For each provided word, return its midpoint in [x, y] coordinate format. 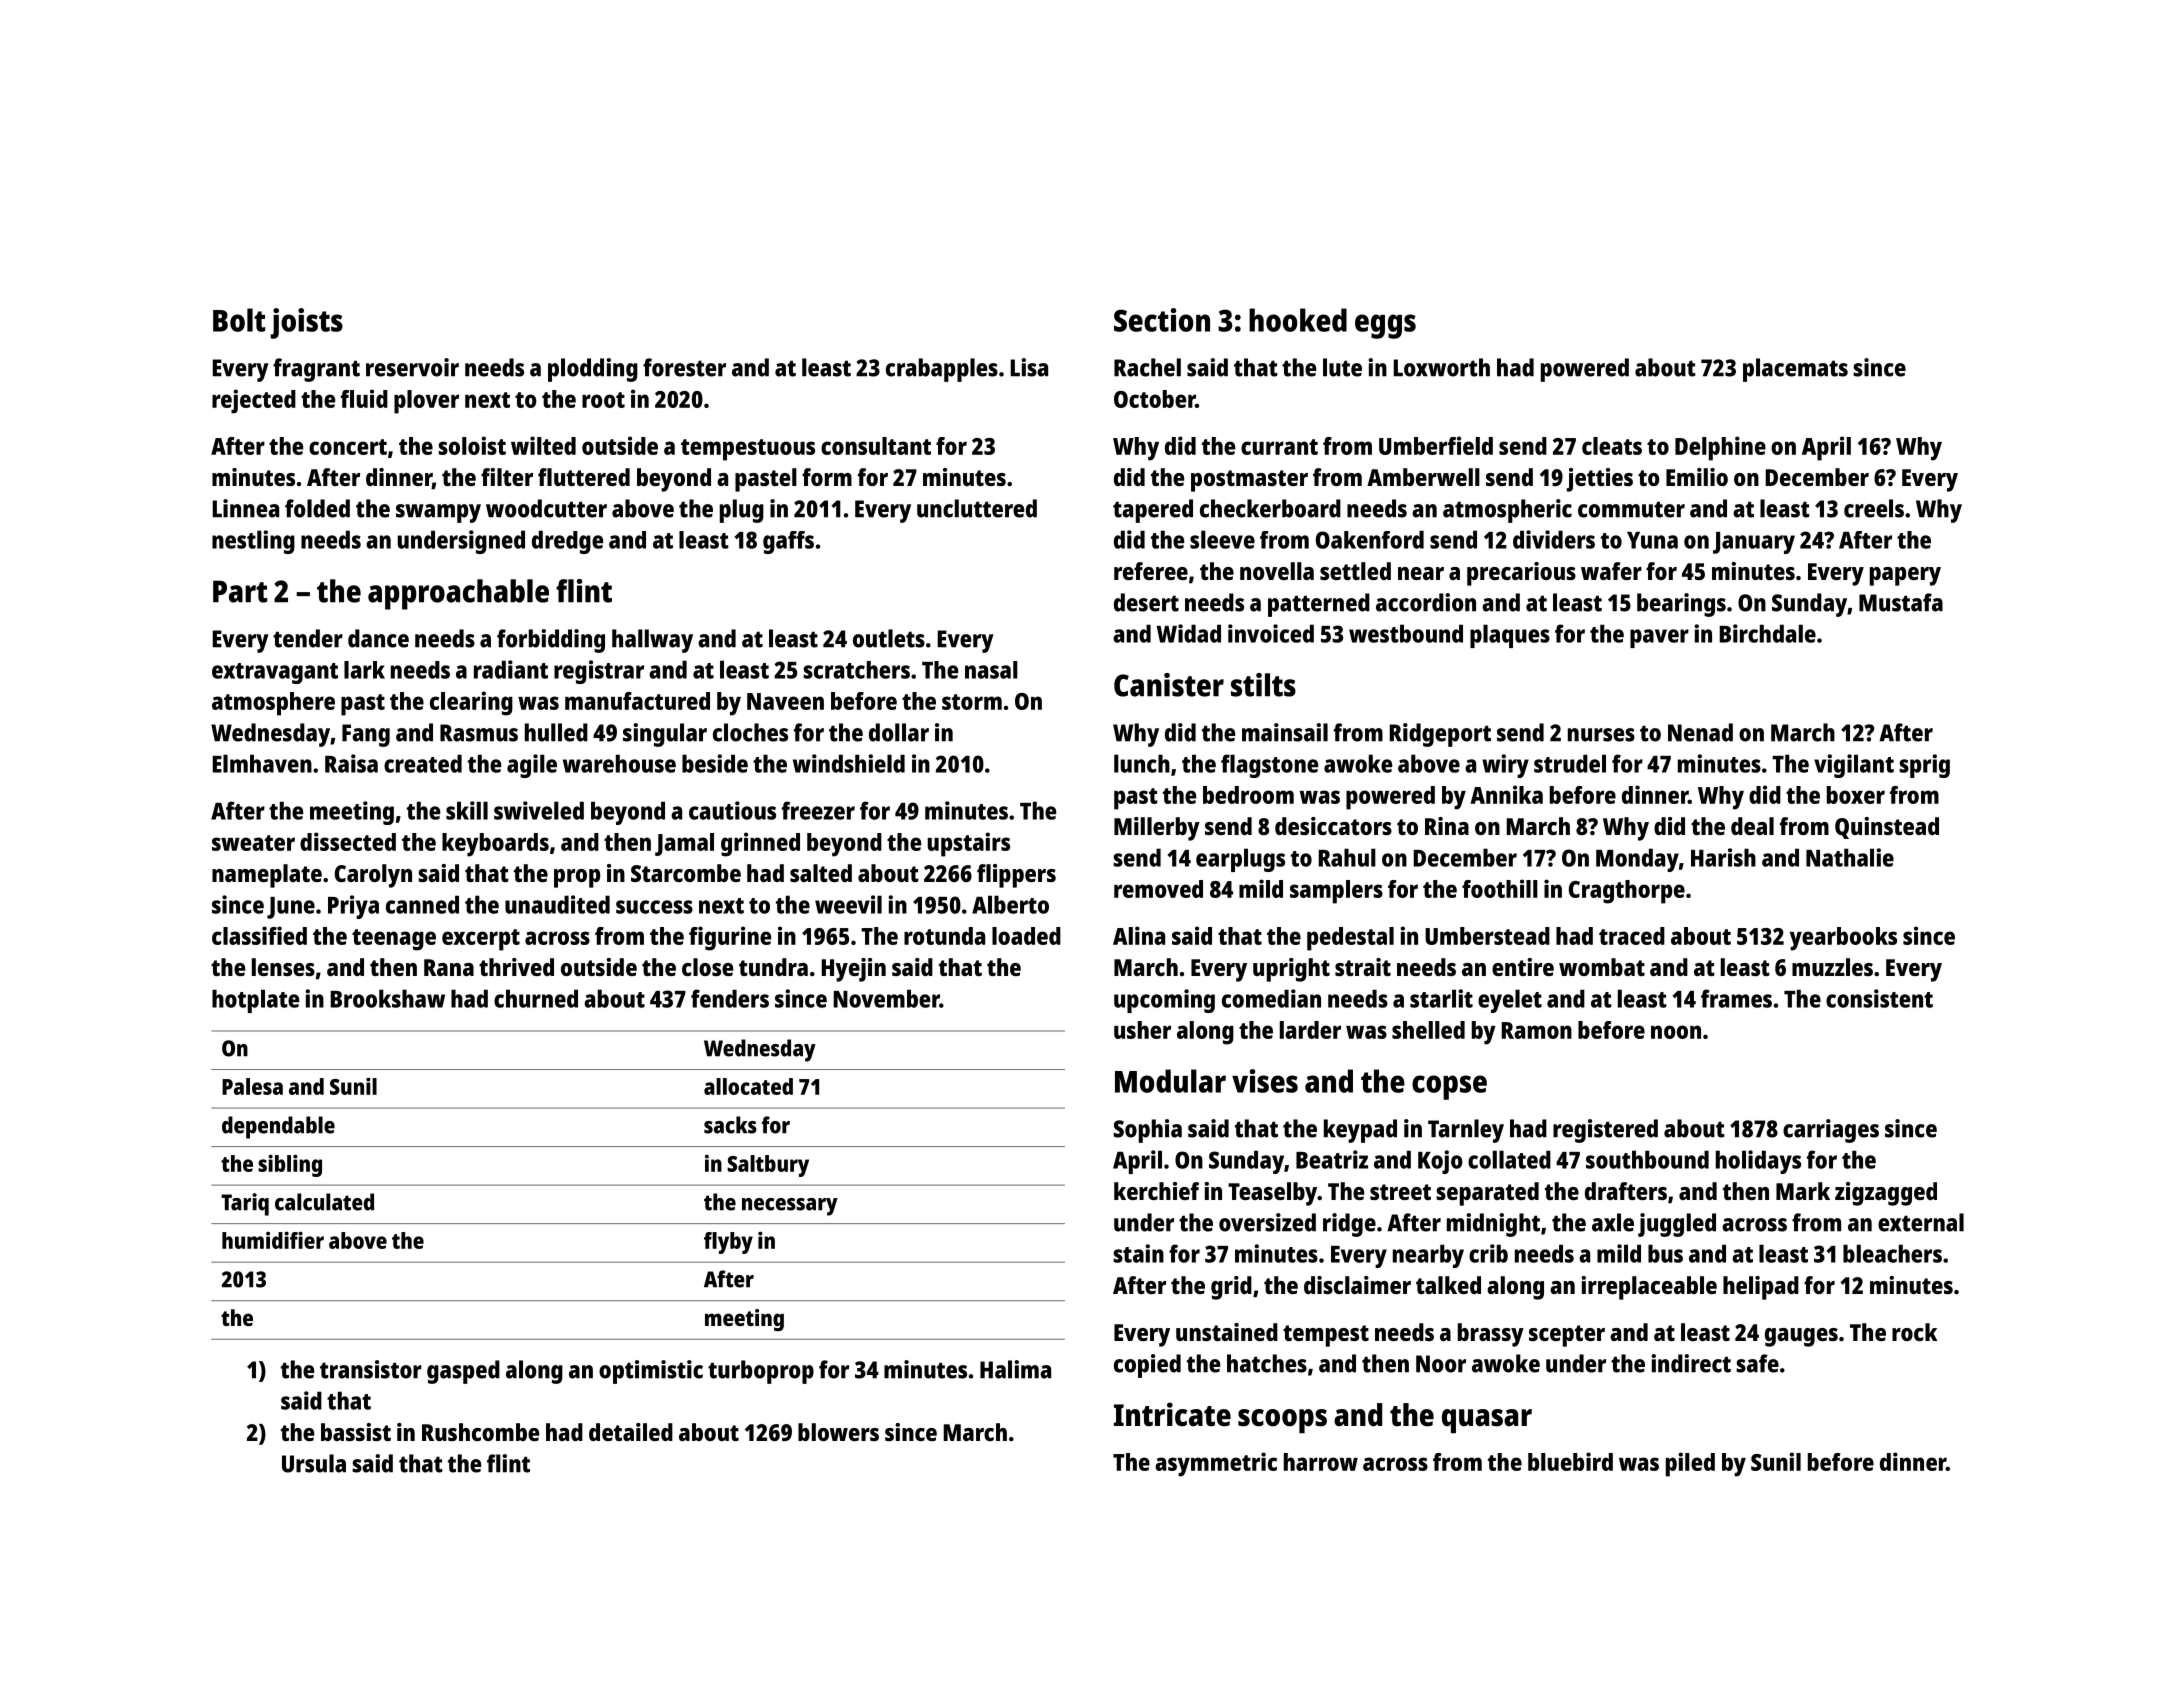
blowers [838, 1432]
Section [1162, 320]
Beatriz [1332, 1159]
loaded [1026, 936]
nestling [253, 542]
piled [1690, 1464]
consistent [1879, 998]
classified [259, 935]
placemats [1795, 370]
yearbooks [1843, 939]
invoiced [1271, 633]
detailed [631, 1432]
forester [684, 367]
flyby [728, 1243]
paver [1659, 638]
